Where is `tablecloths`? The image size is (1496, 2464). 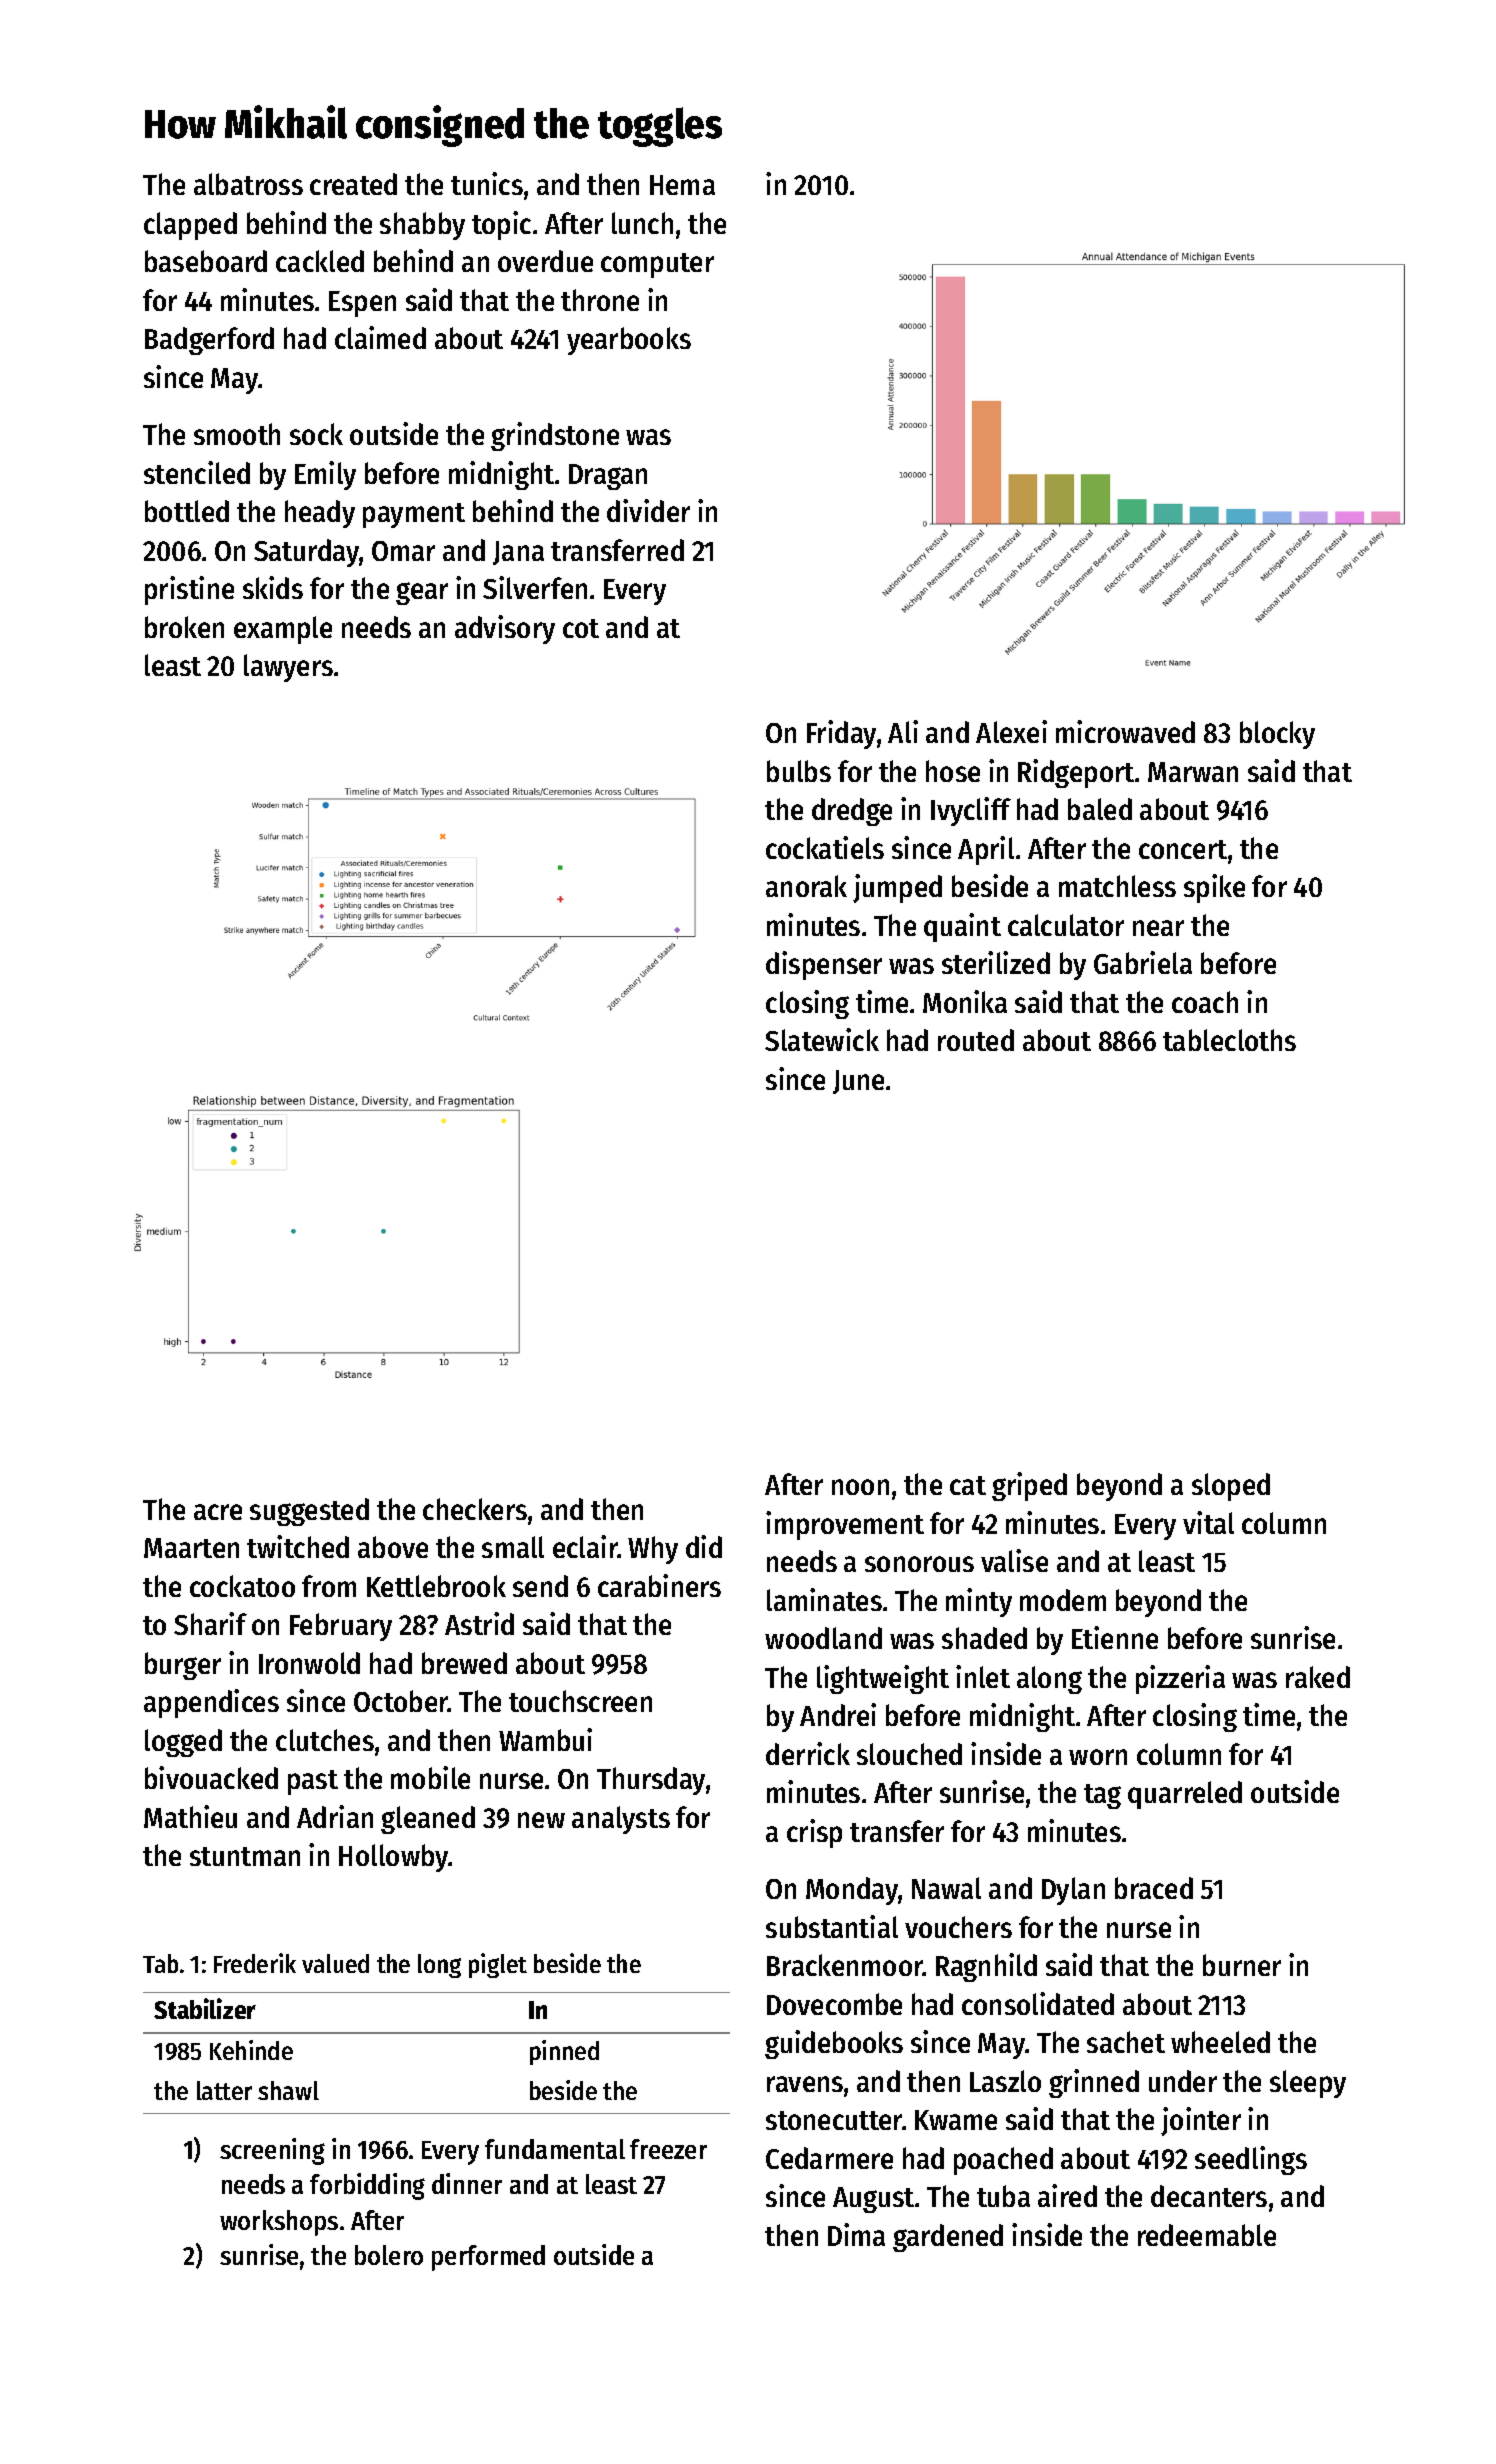
tablecloths is located at coordinates (1229, 1040).
